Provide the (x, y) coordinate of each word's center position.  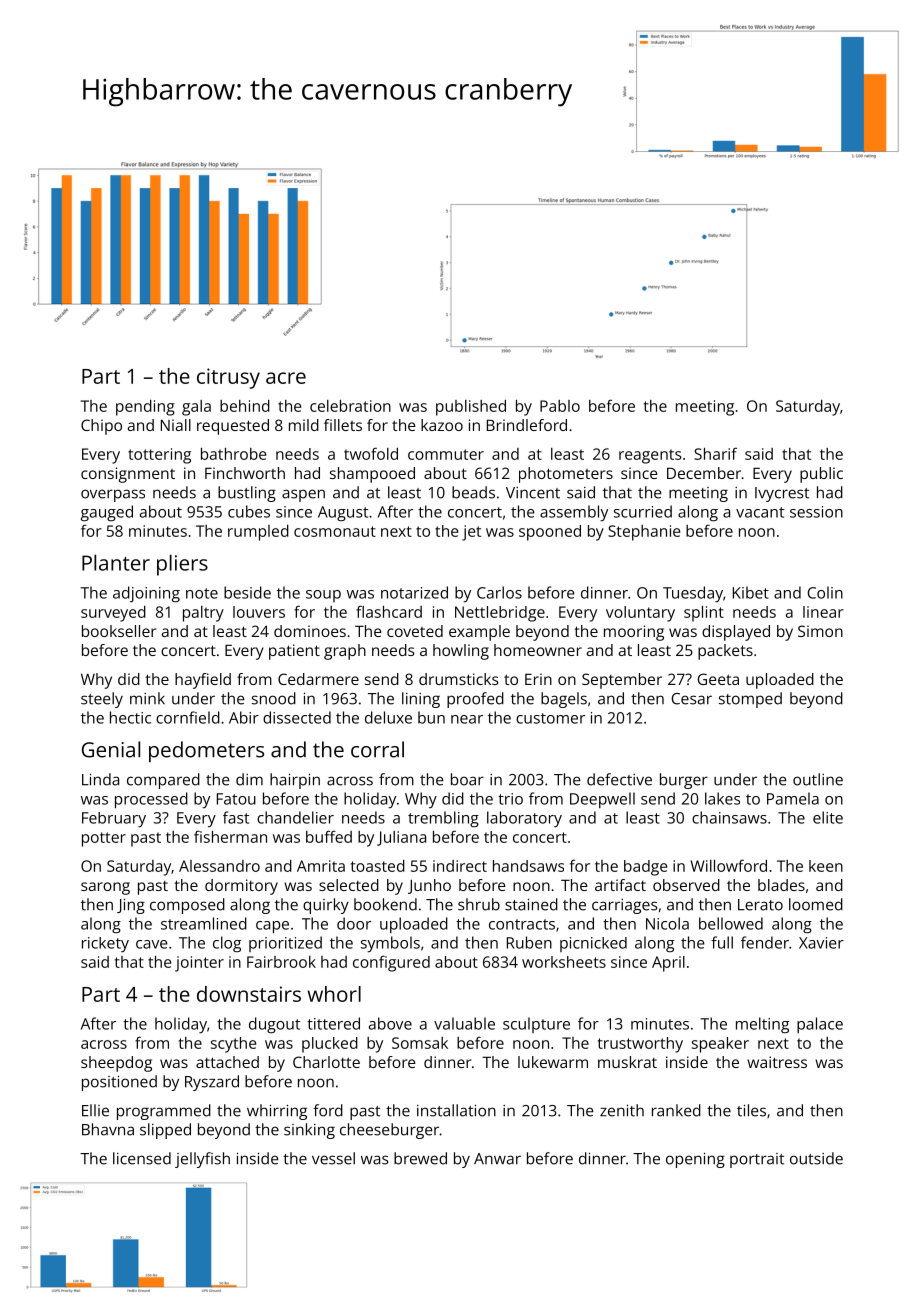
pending (145, 408)
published (471, 408)
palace (820, 1025)
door (354, 923)
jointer (199, 964)
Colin (825, 592)
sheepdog (116, 1064)
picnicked (593, 944)
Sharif (715, 453)
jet (471, 533)
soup (323, 596)
